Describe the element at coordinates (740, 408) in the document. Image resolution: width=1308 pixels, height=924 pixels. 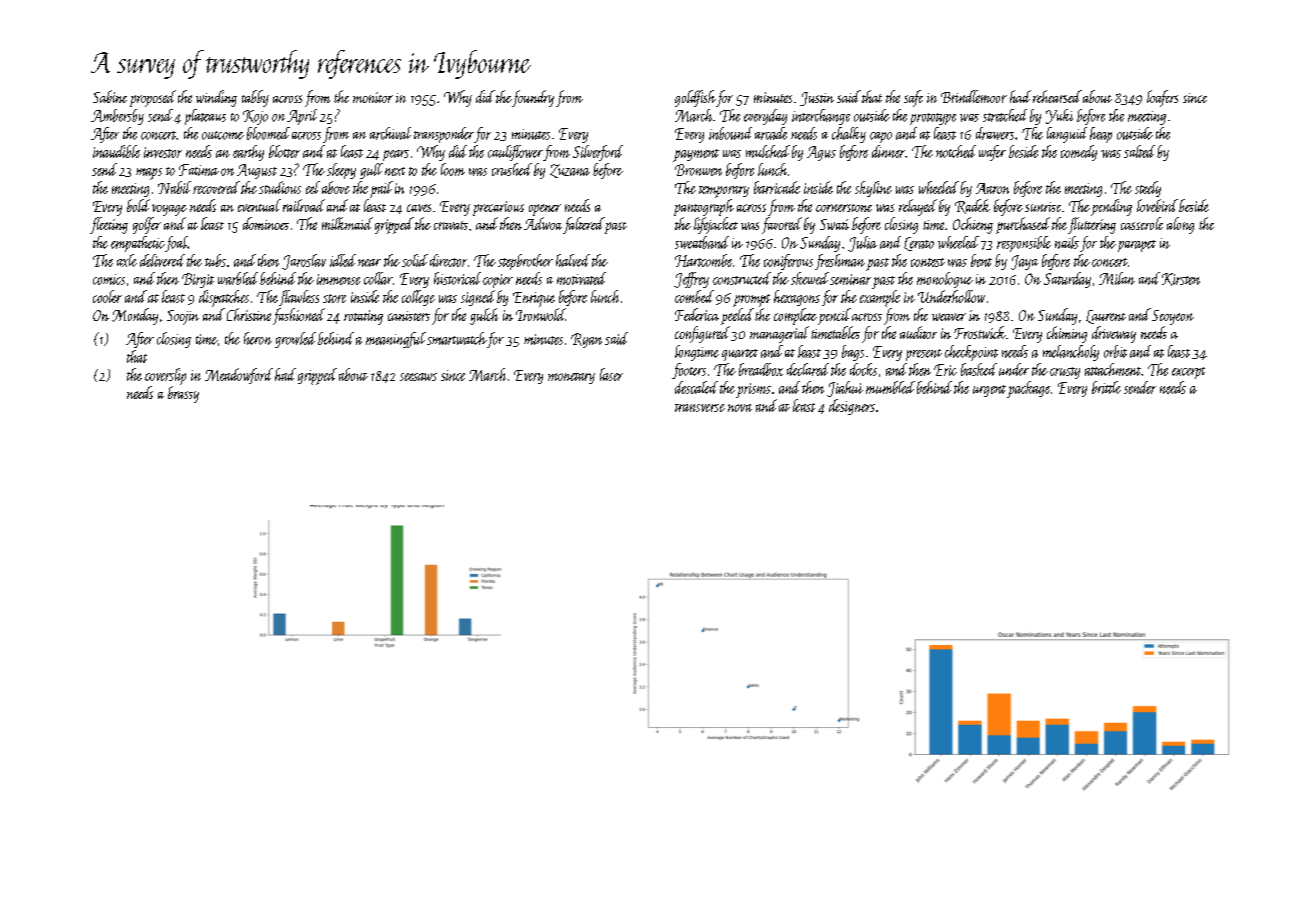
I see `nova` at that location.
